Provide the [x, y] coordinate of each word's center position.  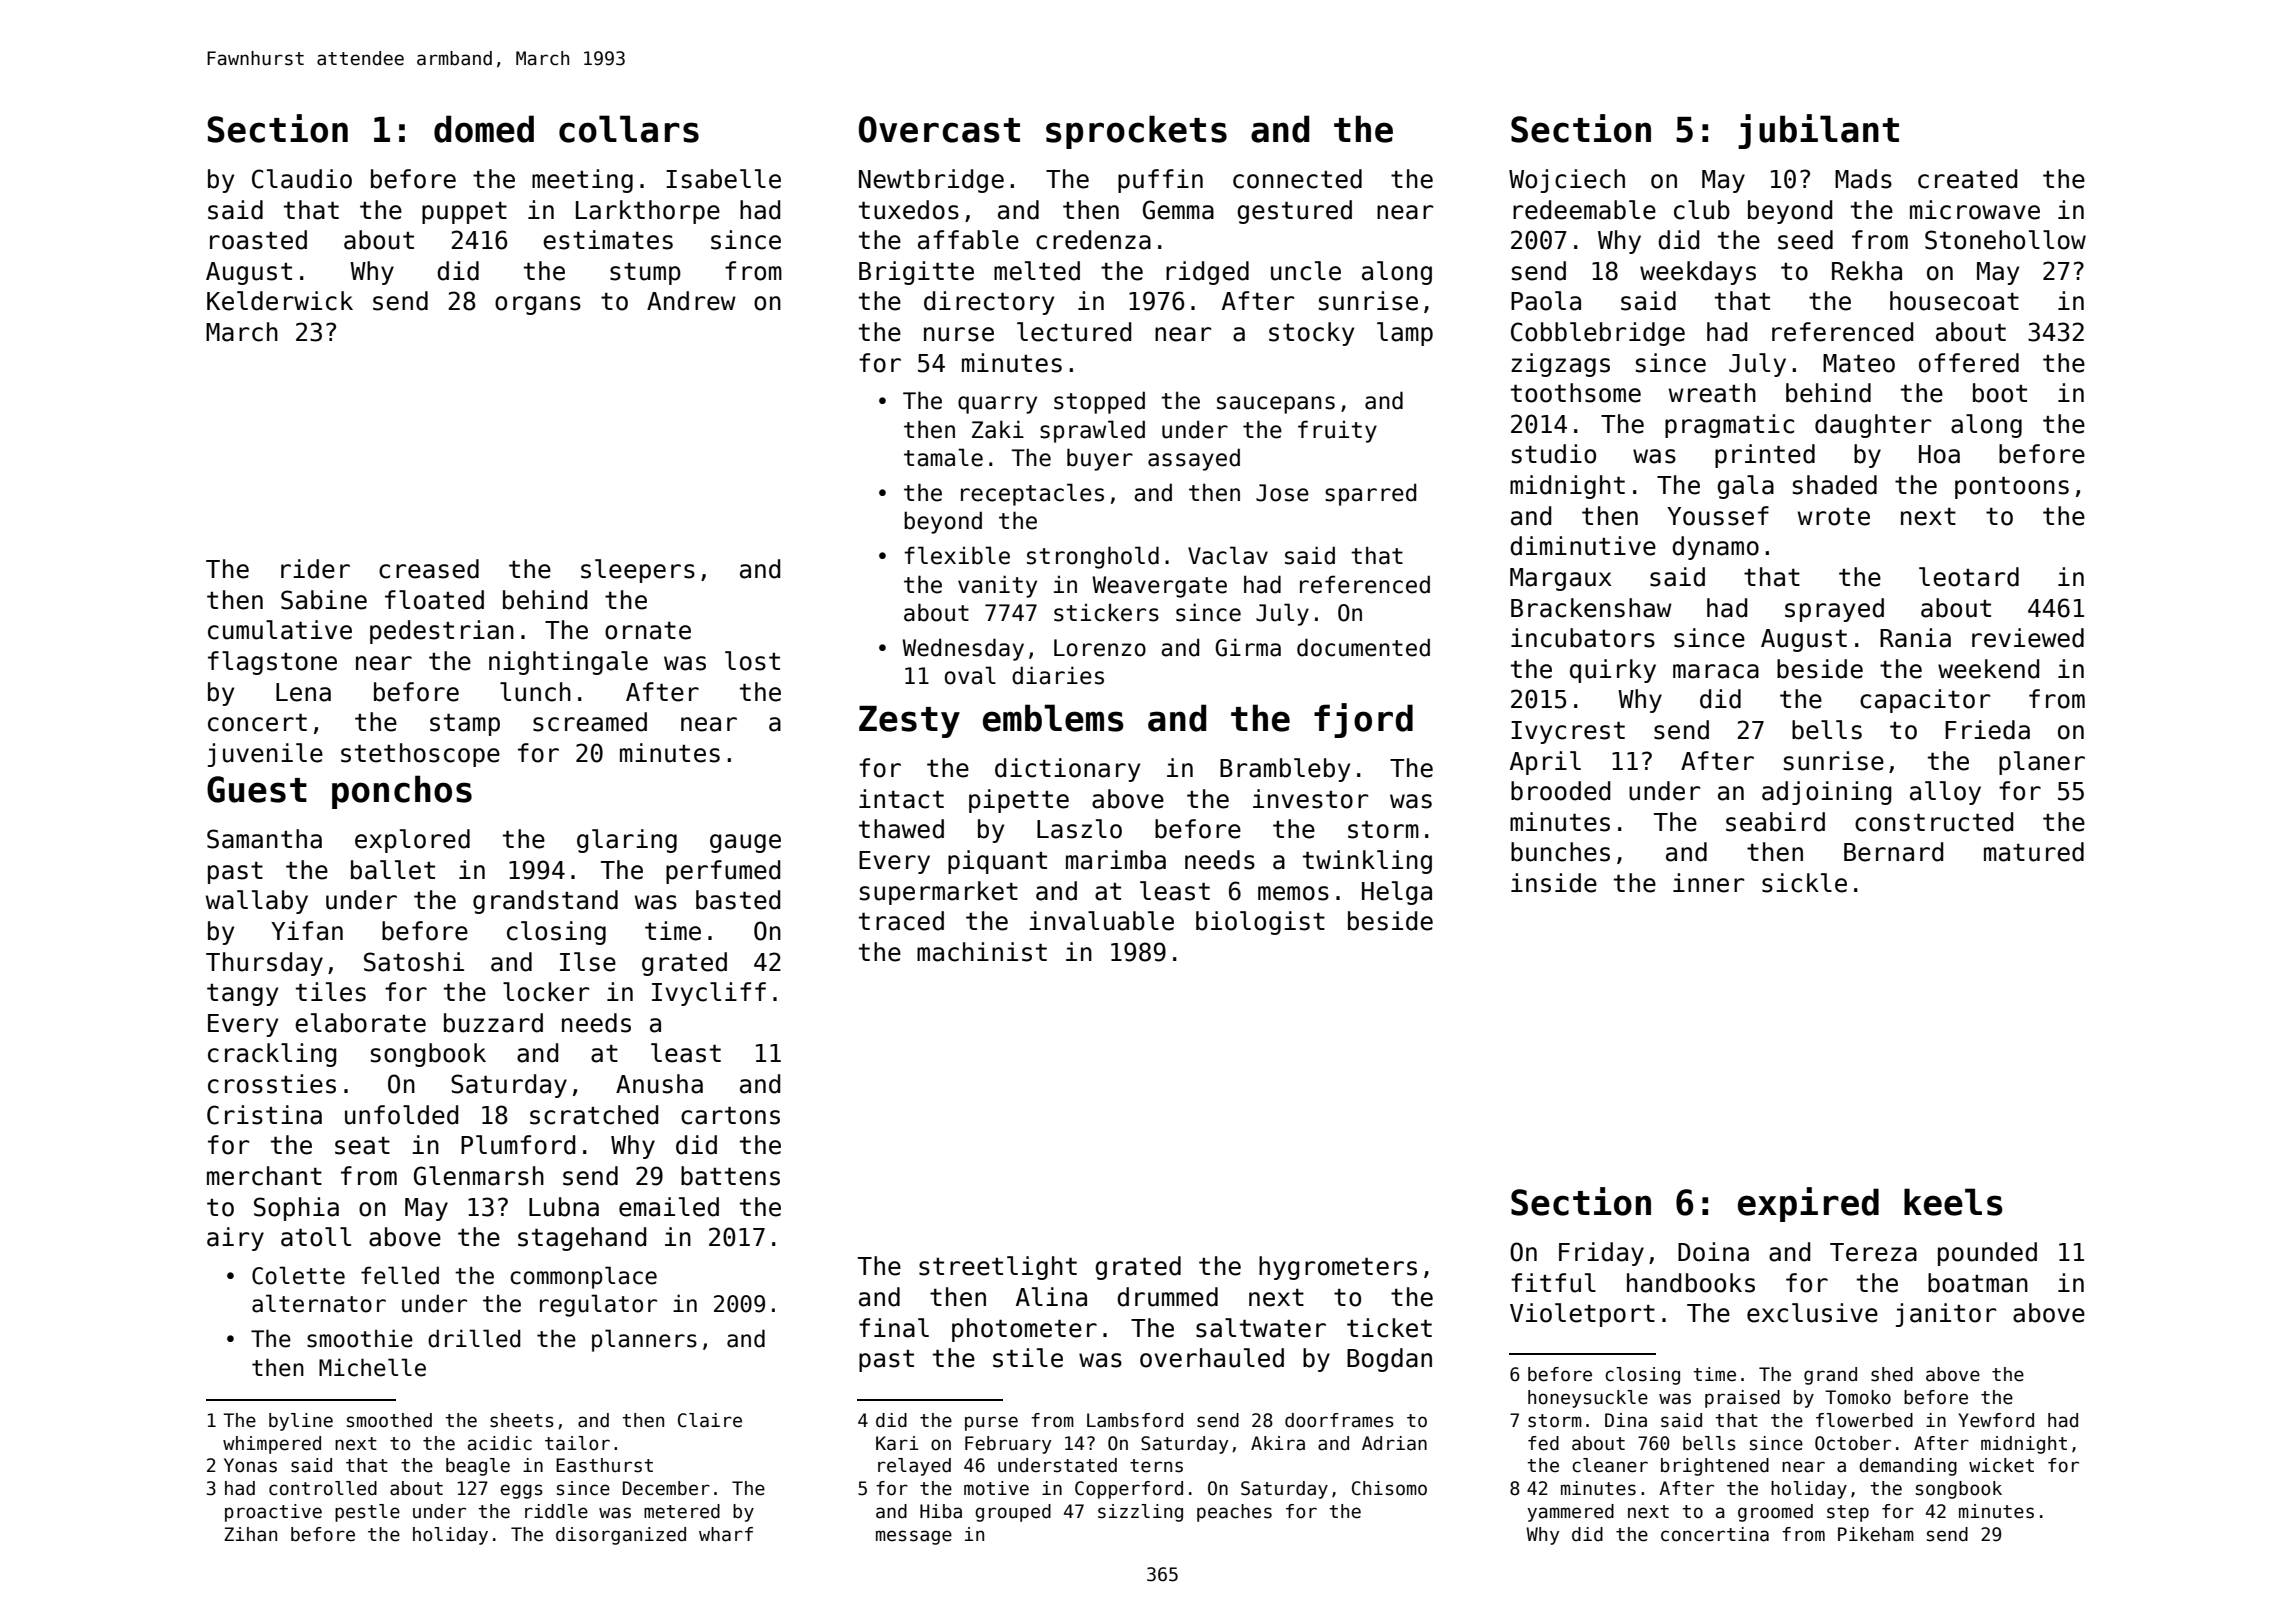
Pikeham [1876, 1534]
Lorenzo [1100, 648]
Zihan [250, 1534]
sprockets [1136, 132]
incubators [1583, 638]
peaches [1234, 1513]
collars [629, 129]
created [1967, 179]
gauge [745, 843]
